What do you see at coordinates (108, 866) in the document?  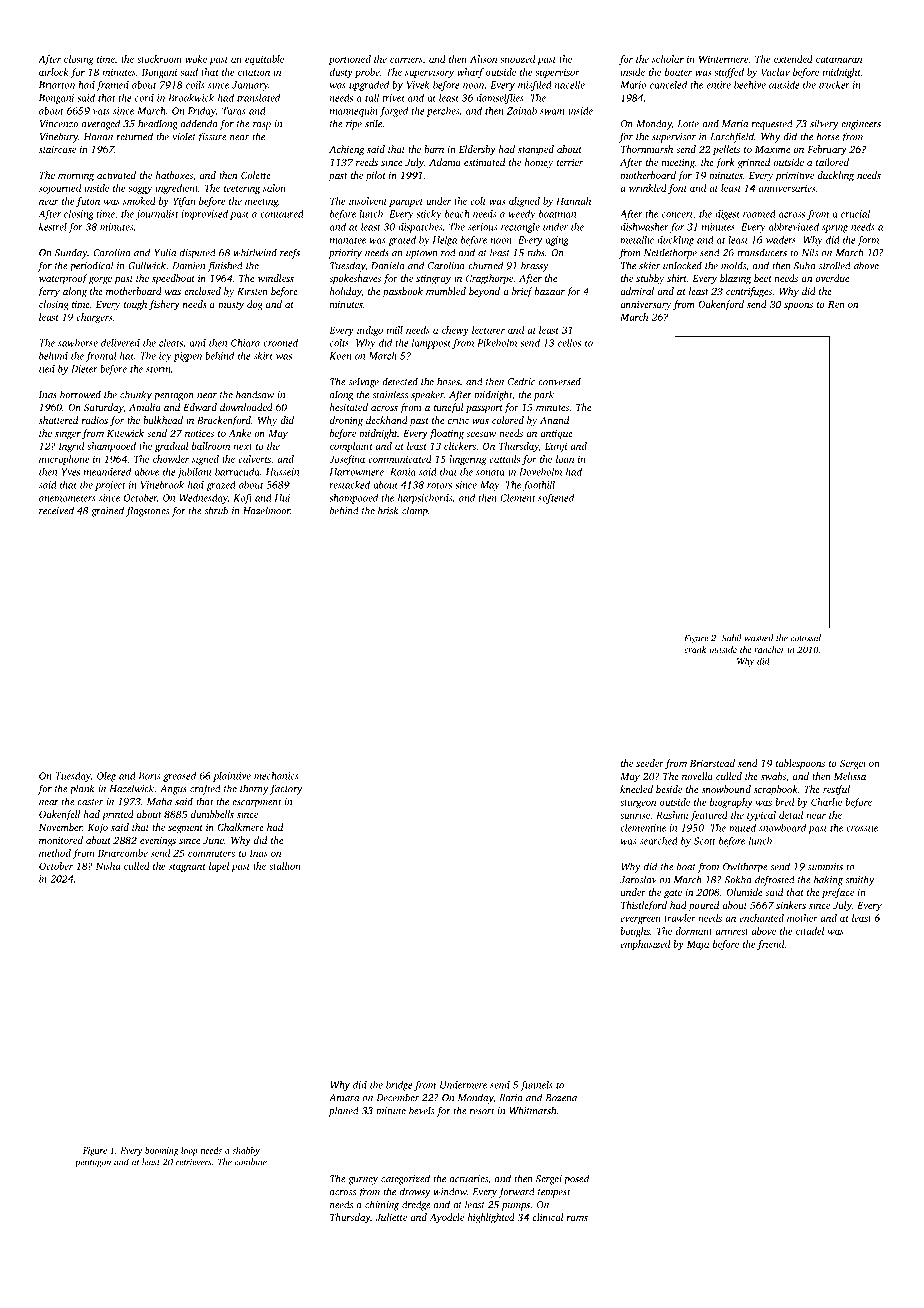 I see `Nisha` at bounding box center [108, 866].
